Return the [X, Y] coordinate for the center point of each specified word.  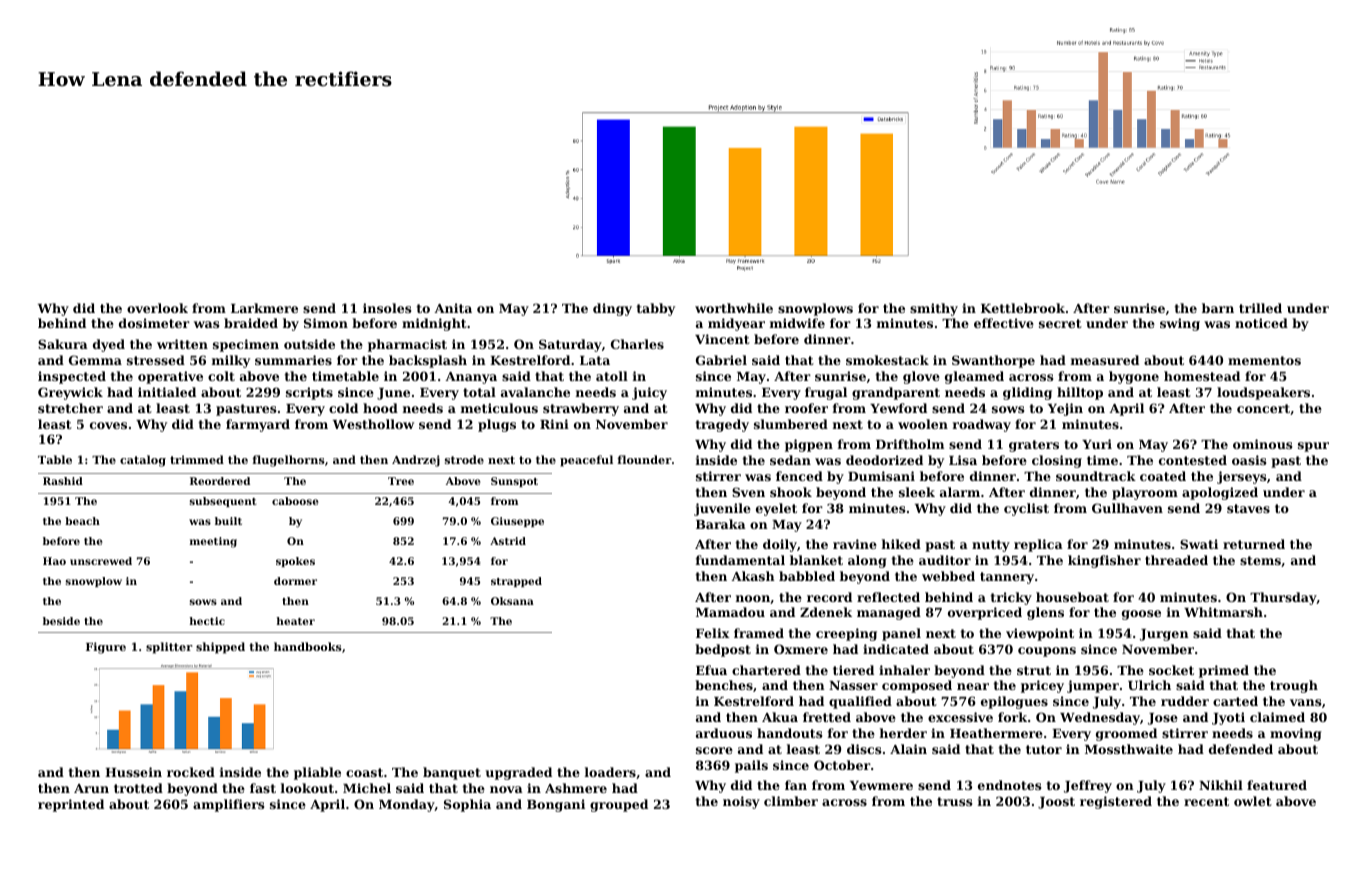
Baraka [721, 524]
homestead [1202, 376]
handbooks [308, 646]
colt [221, 376]
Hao [54, 561]
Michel [367, 788]
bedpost [723, 650]
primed [1224, 671]
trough [1294, 686]
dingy [612, 309]
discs [864, 749]
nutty [991, 546]
